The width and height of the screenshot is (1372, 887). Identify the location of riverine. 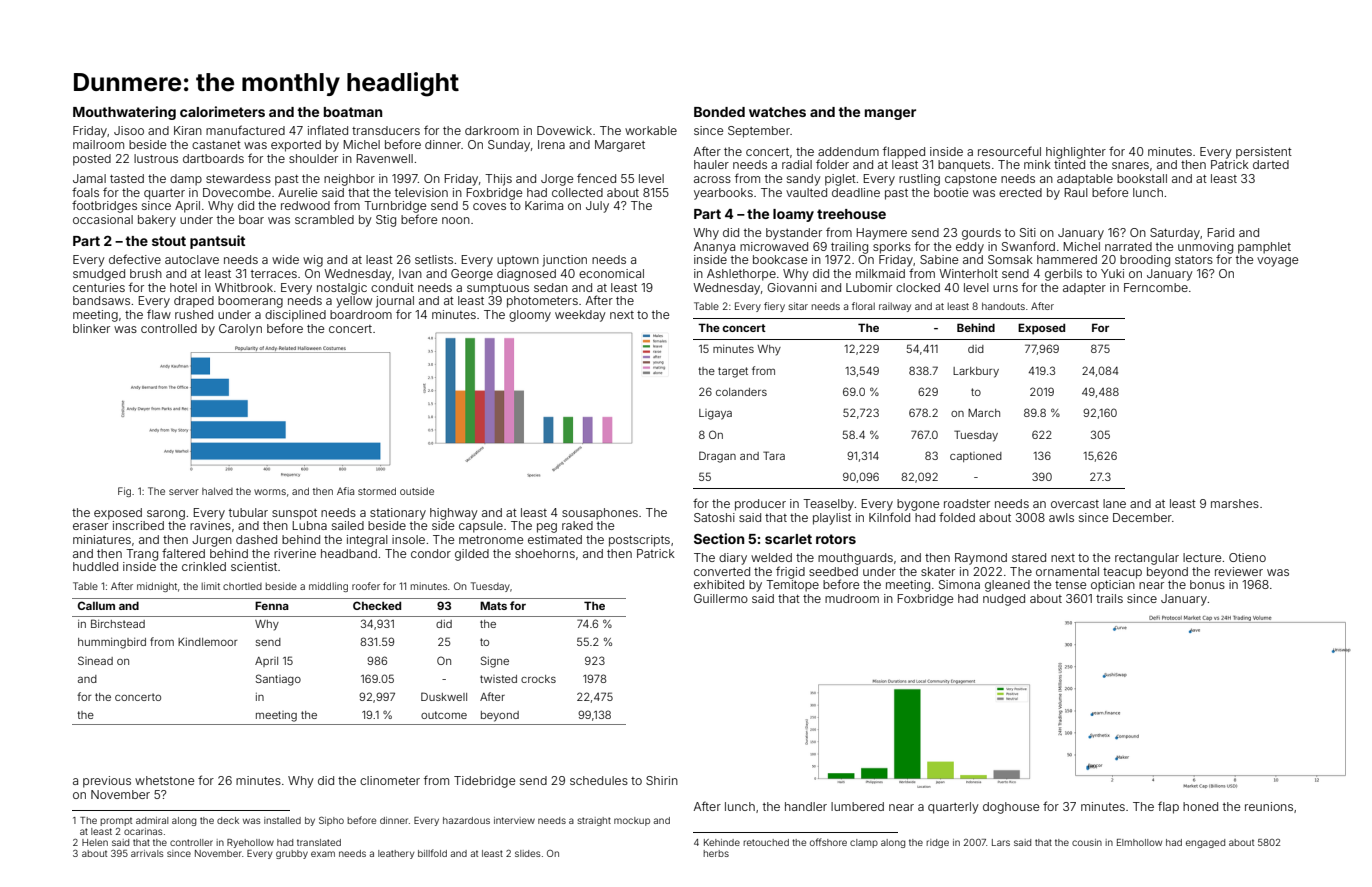
(295, 553).
